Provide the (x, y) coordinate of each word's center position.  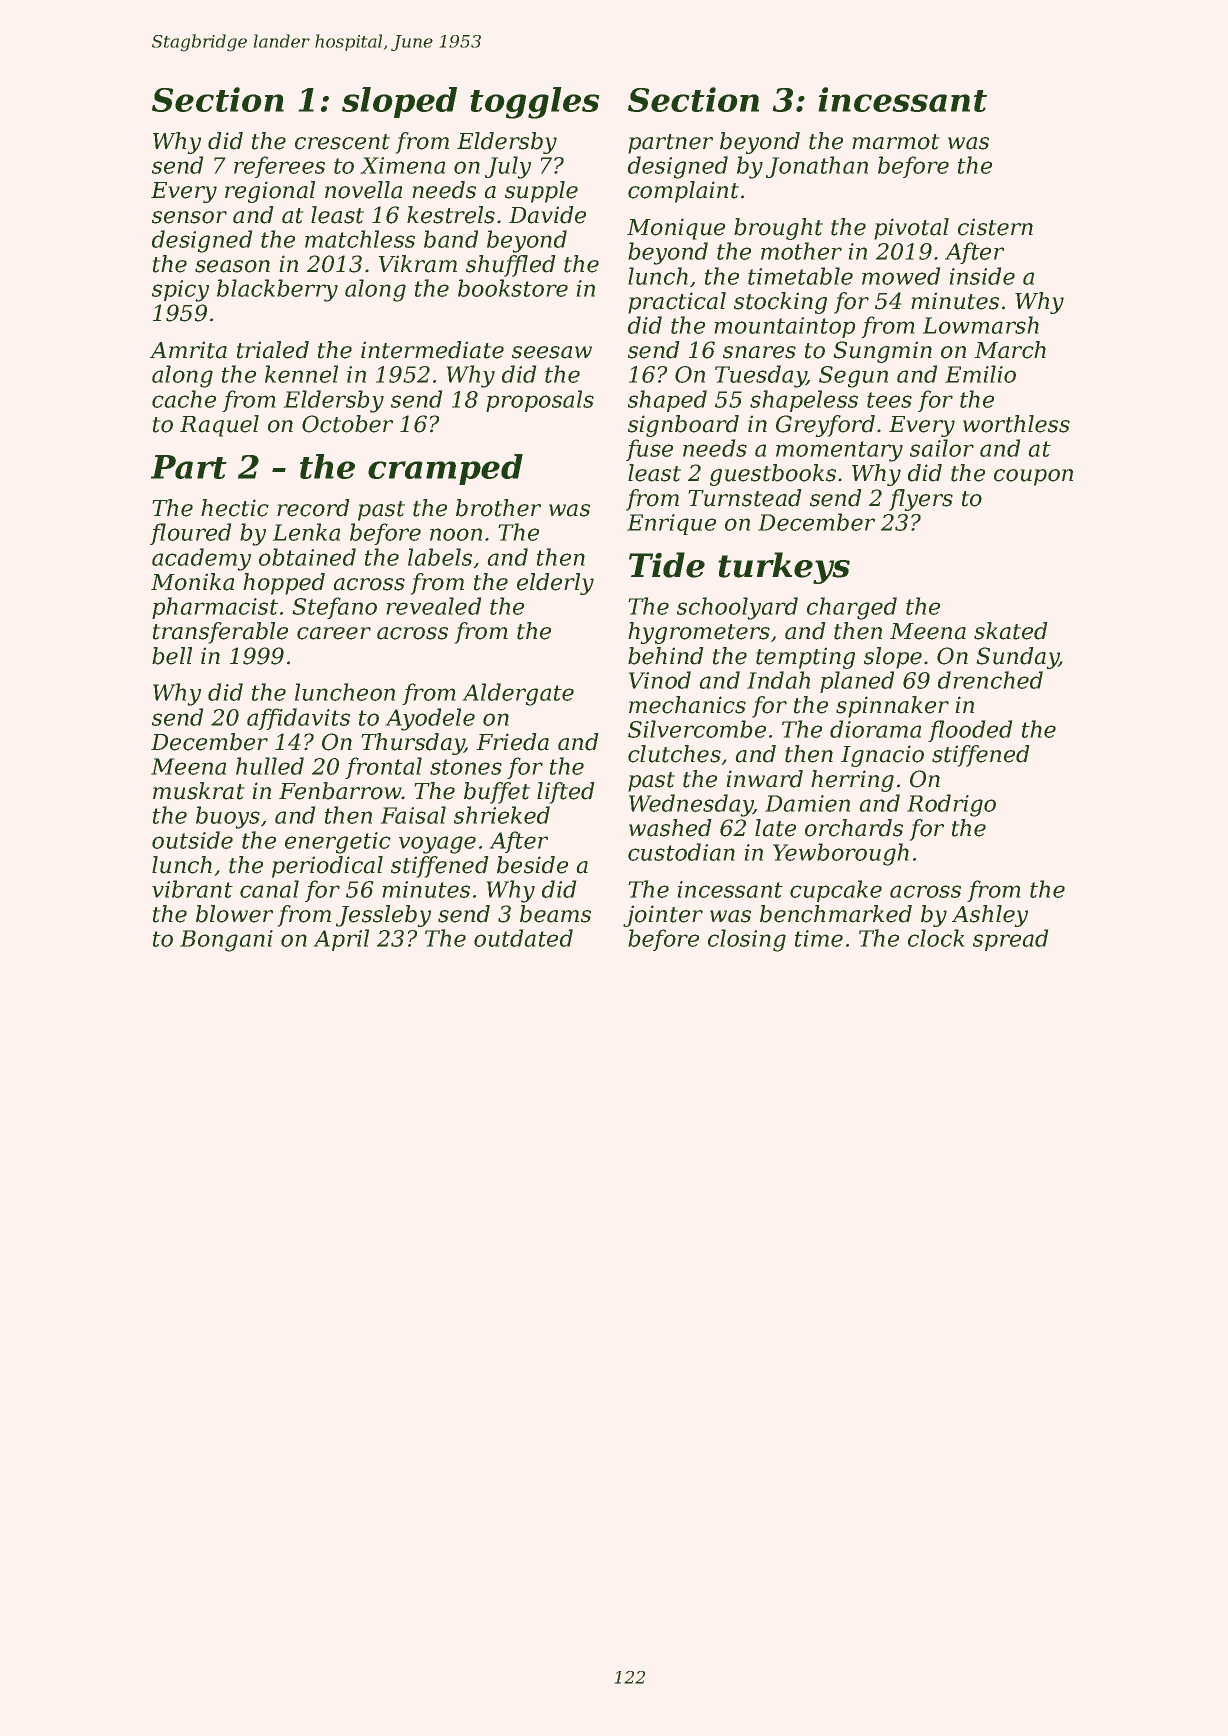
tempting (805, 658)
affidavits (298, 719)
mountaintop (784, 327)
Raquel (219, 426)
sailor (942, 448)
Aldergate (518, 694)
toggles (535, 103)
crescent (342, 142)
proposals (540, 401)
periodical (327, 867)
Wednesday (691, 805)
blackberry (277, 290)
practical (677, 303)
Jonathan (817, 167)
